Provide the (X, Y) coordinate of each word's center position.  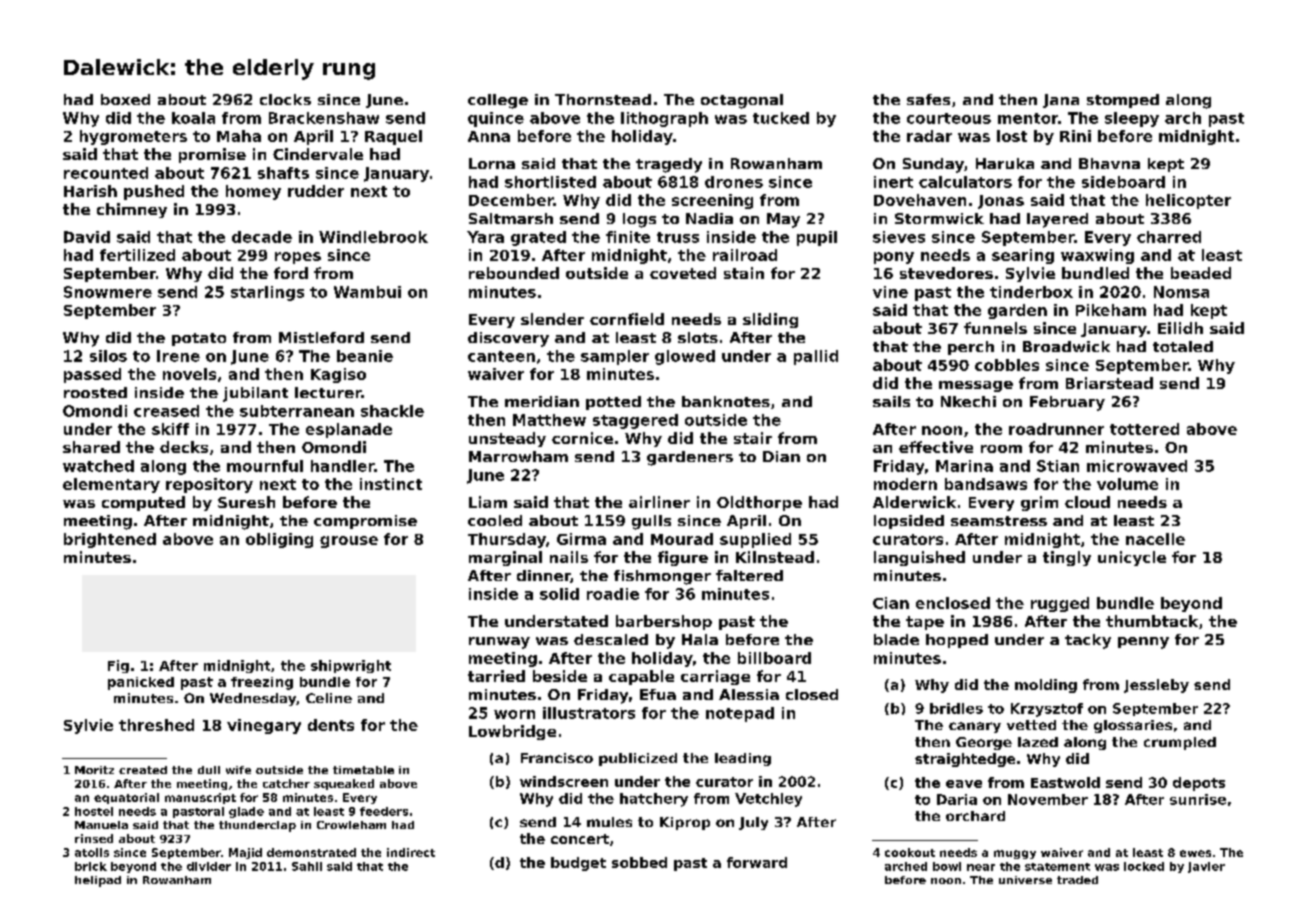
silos (108, 356)
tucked (781, 118)
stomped (1123, 101)
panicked (141, 683)
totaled (1183, 346)
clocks (285, 99)
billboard (774, 658)
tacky (1088, 641)
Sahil (307, 866)
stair (753, 438)
